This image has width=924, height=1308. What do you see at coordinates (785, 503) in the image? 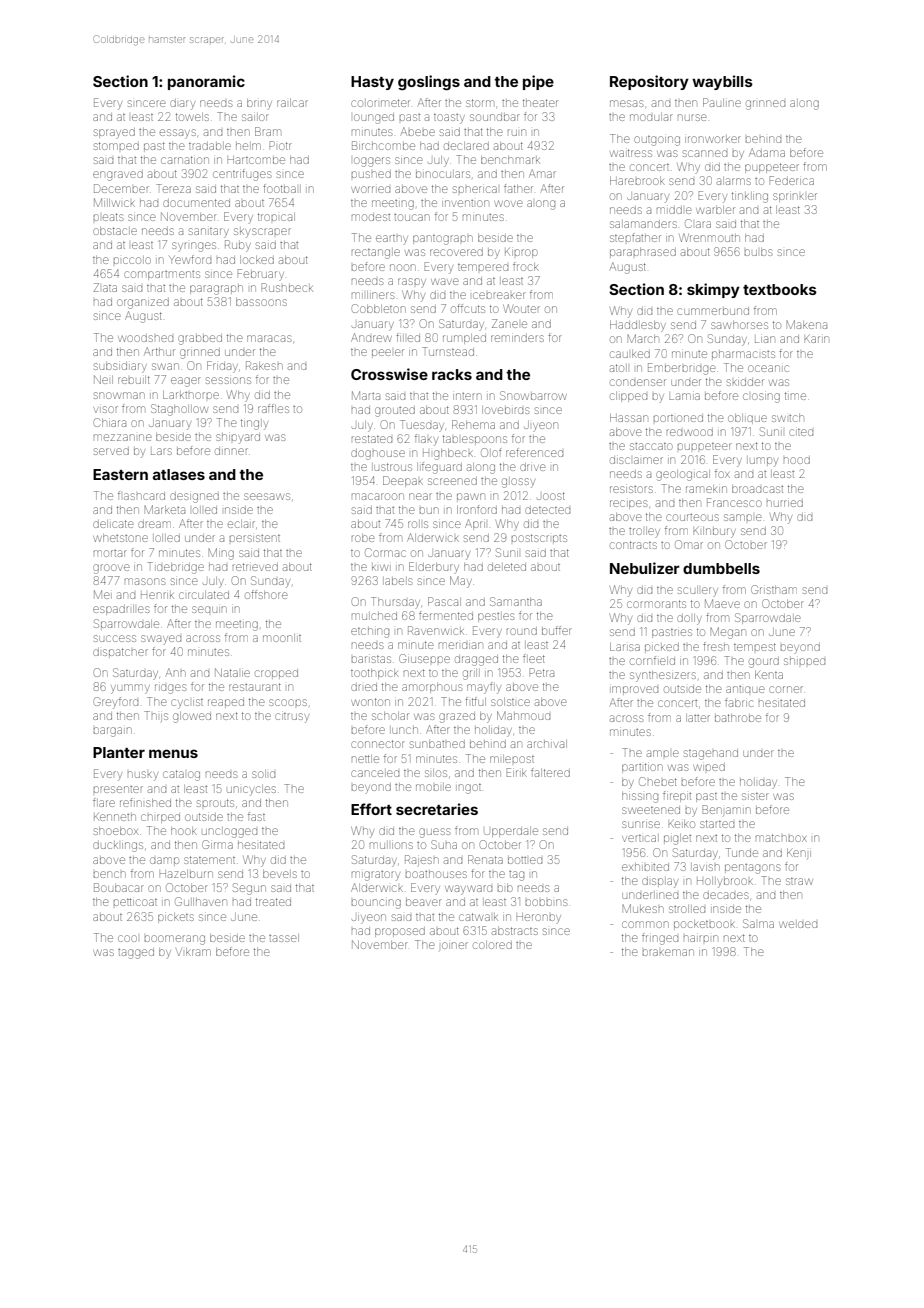
I see `hurried` at bounding box center [785, 503].
